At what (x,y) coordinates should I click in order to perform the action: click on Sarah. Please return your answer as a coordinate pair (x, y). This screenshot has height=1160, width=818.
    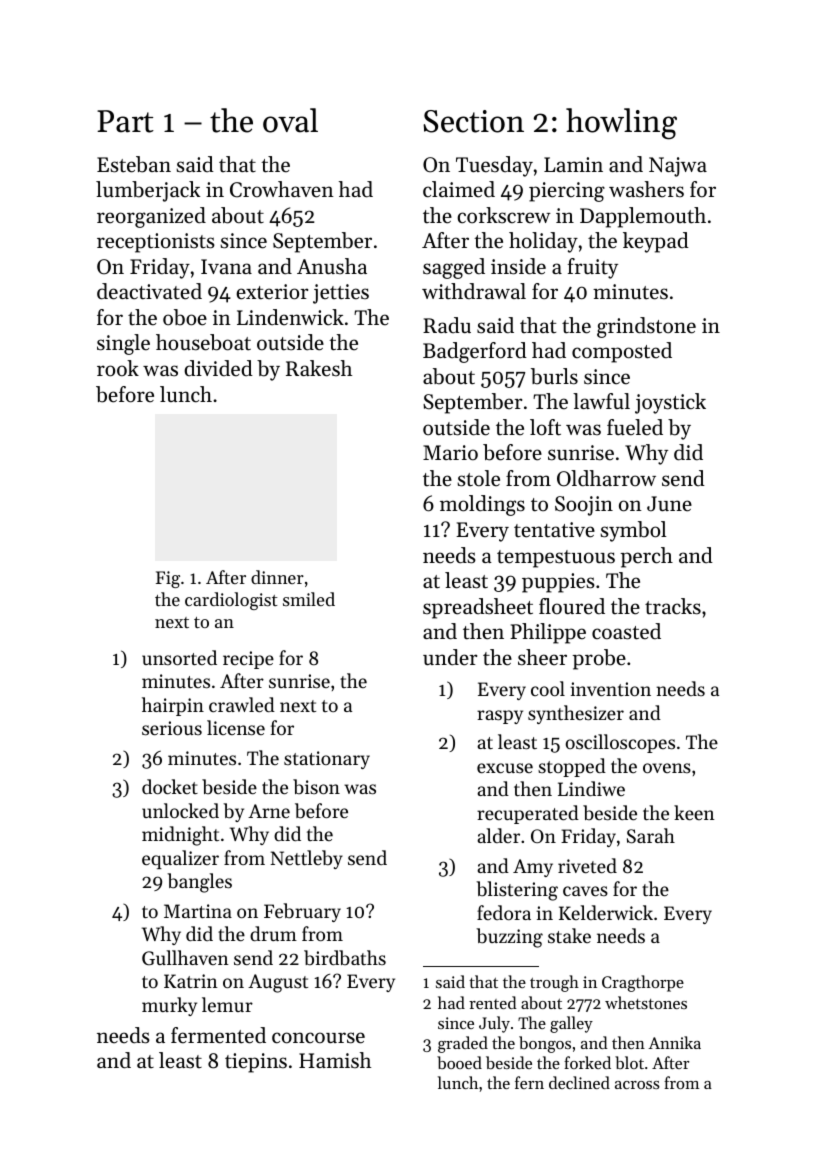
    Looking at the image, I should click on (651, 836).
